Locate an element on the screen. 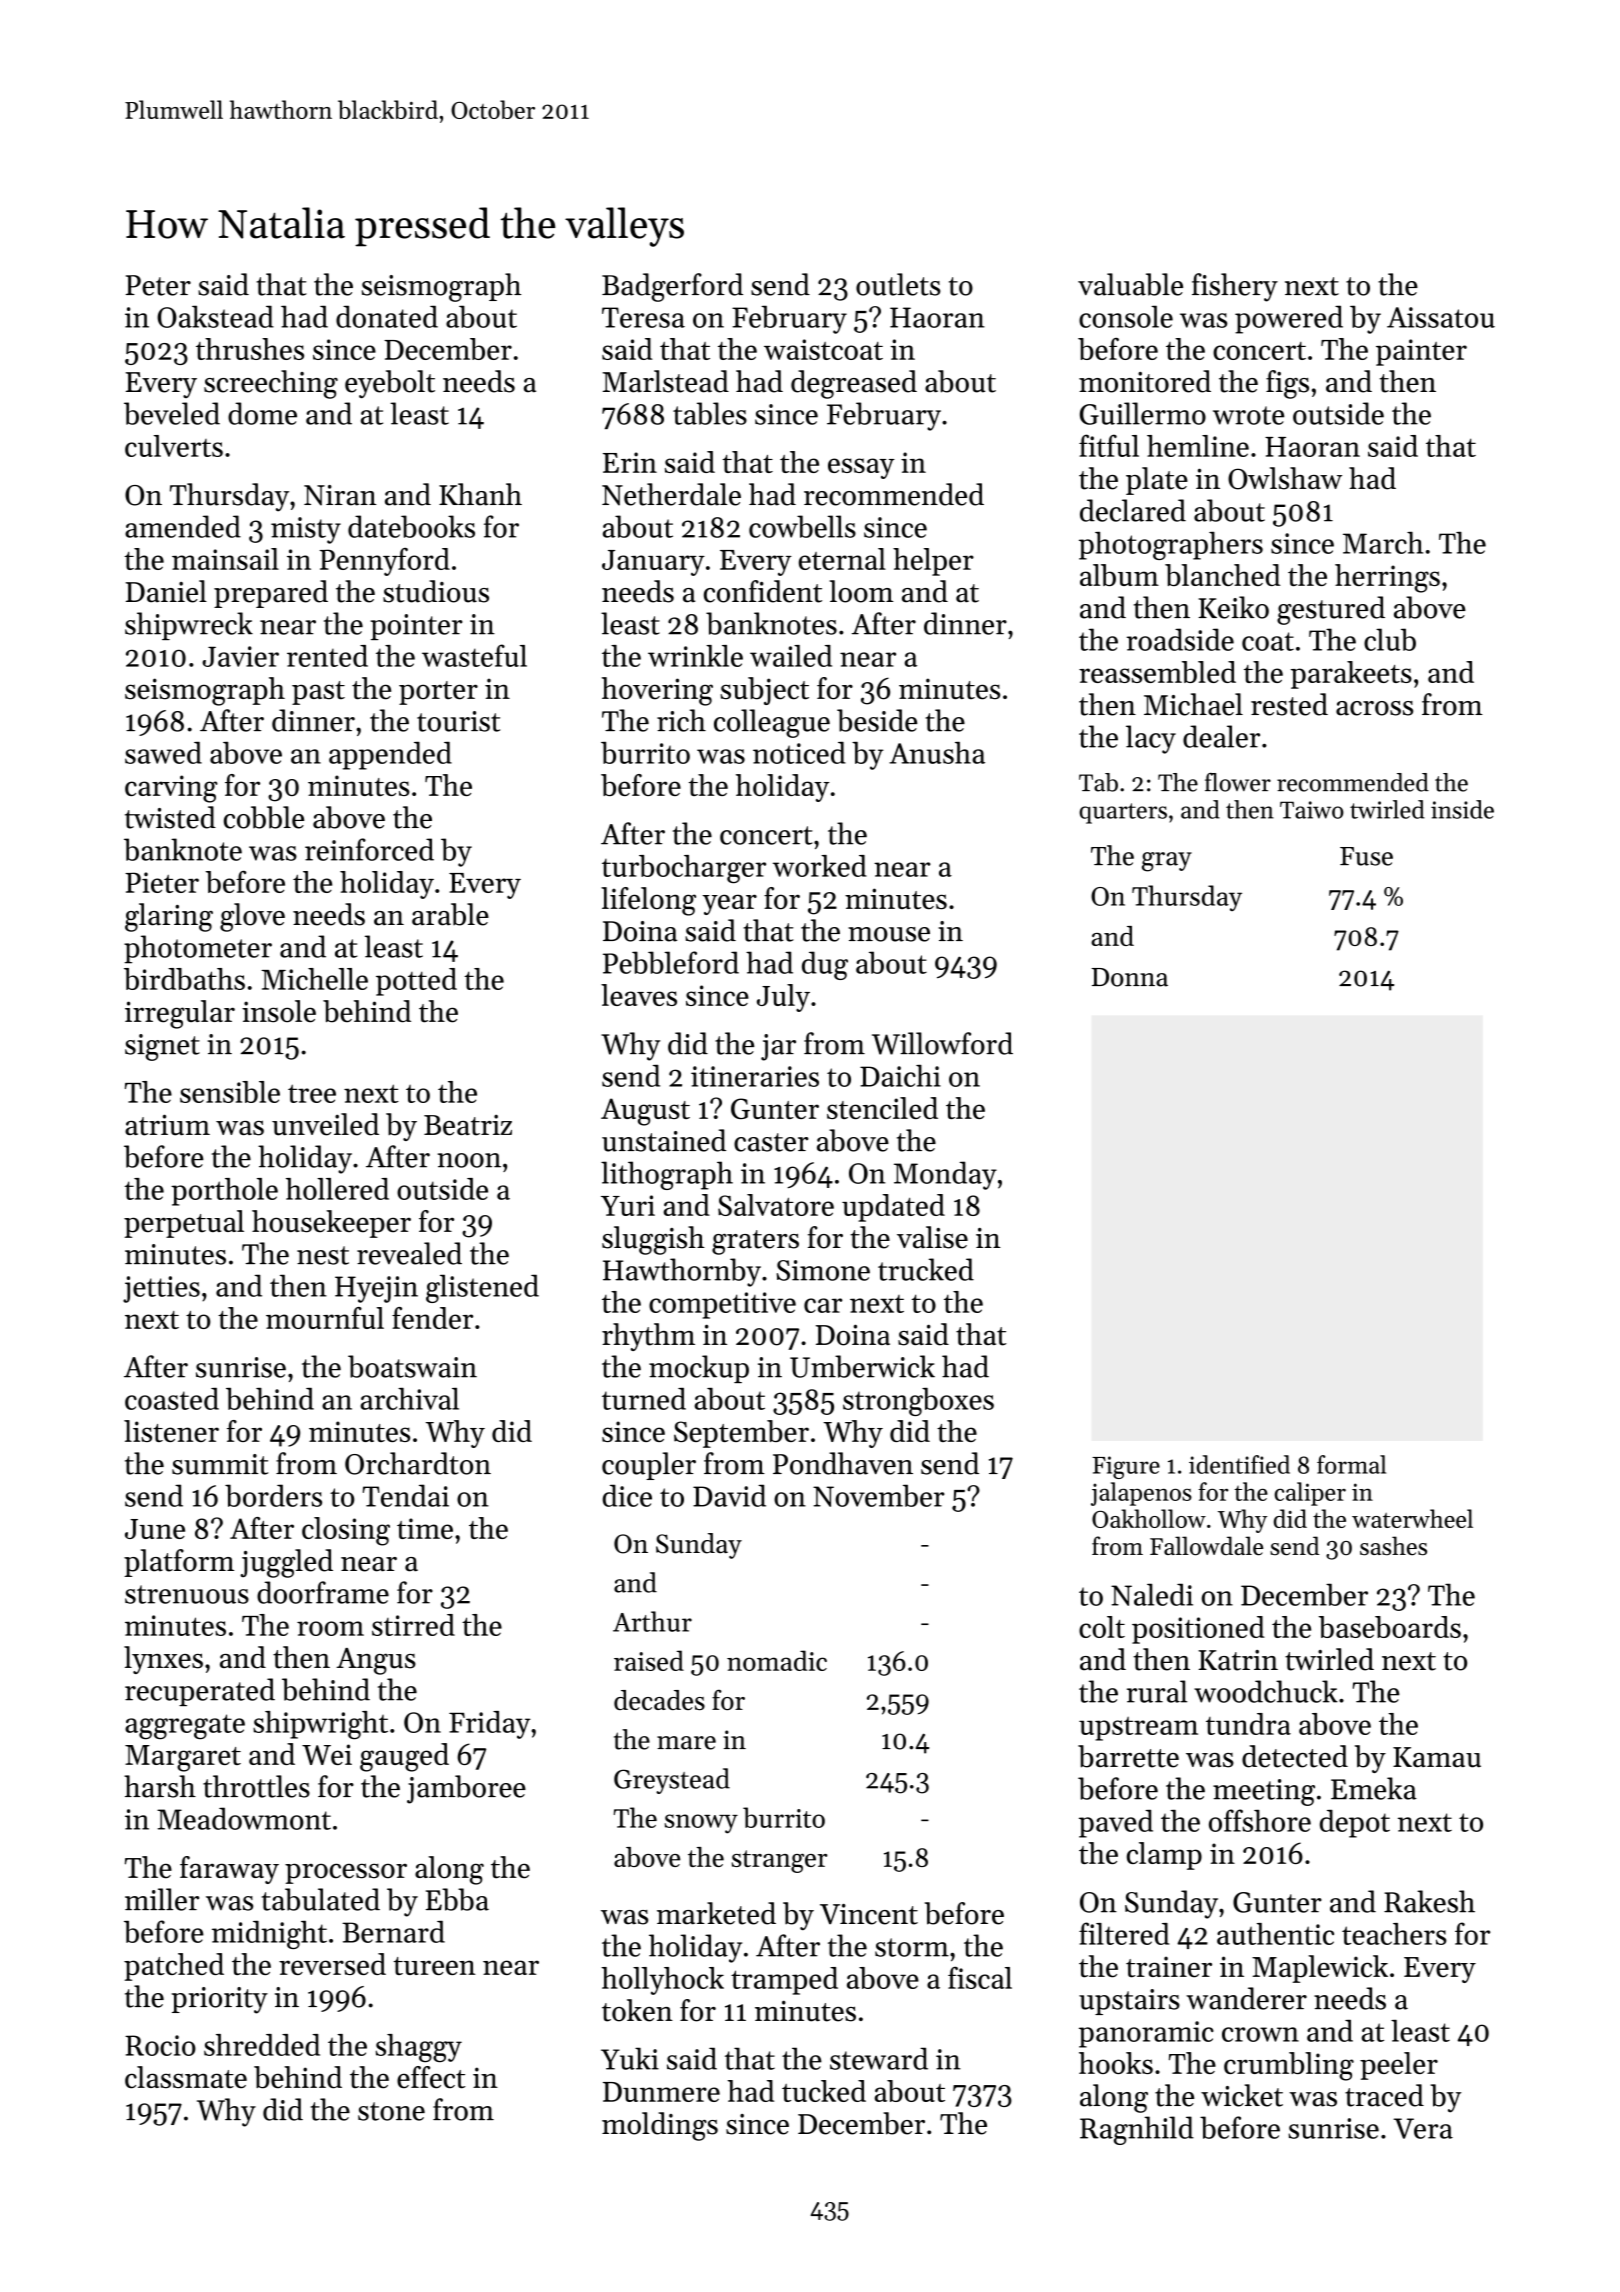 The width and height of the screenshot is (1620, 2292). Taiwo is located at coordinates (1312, 810).
